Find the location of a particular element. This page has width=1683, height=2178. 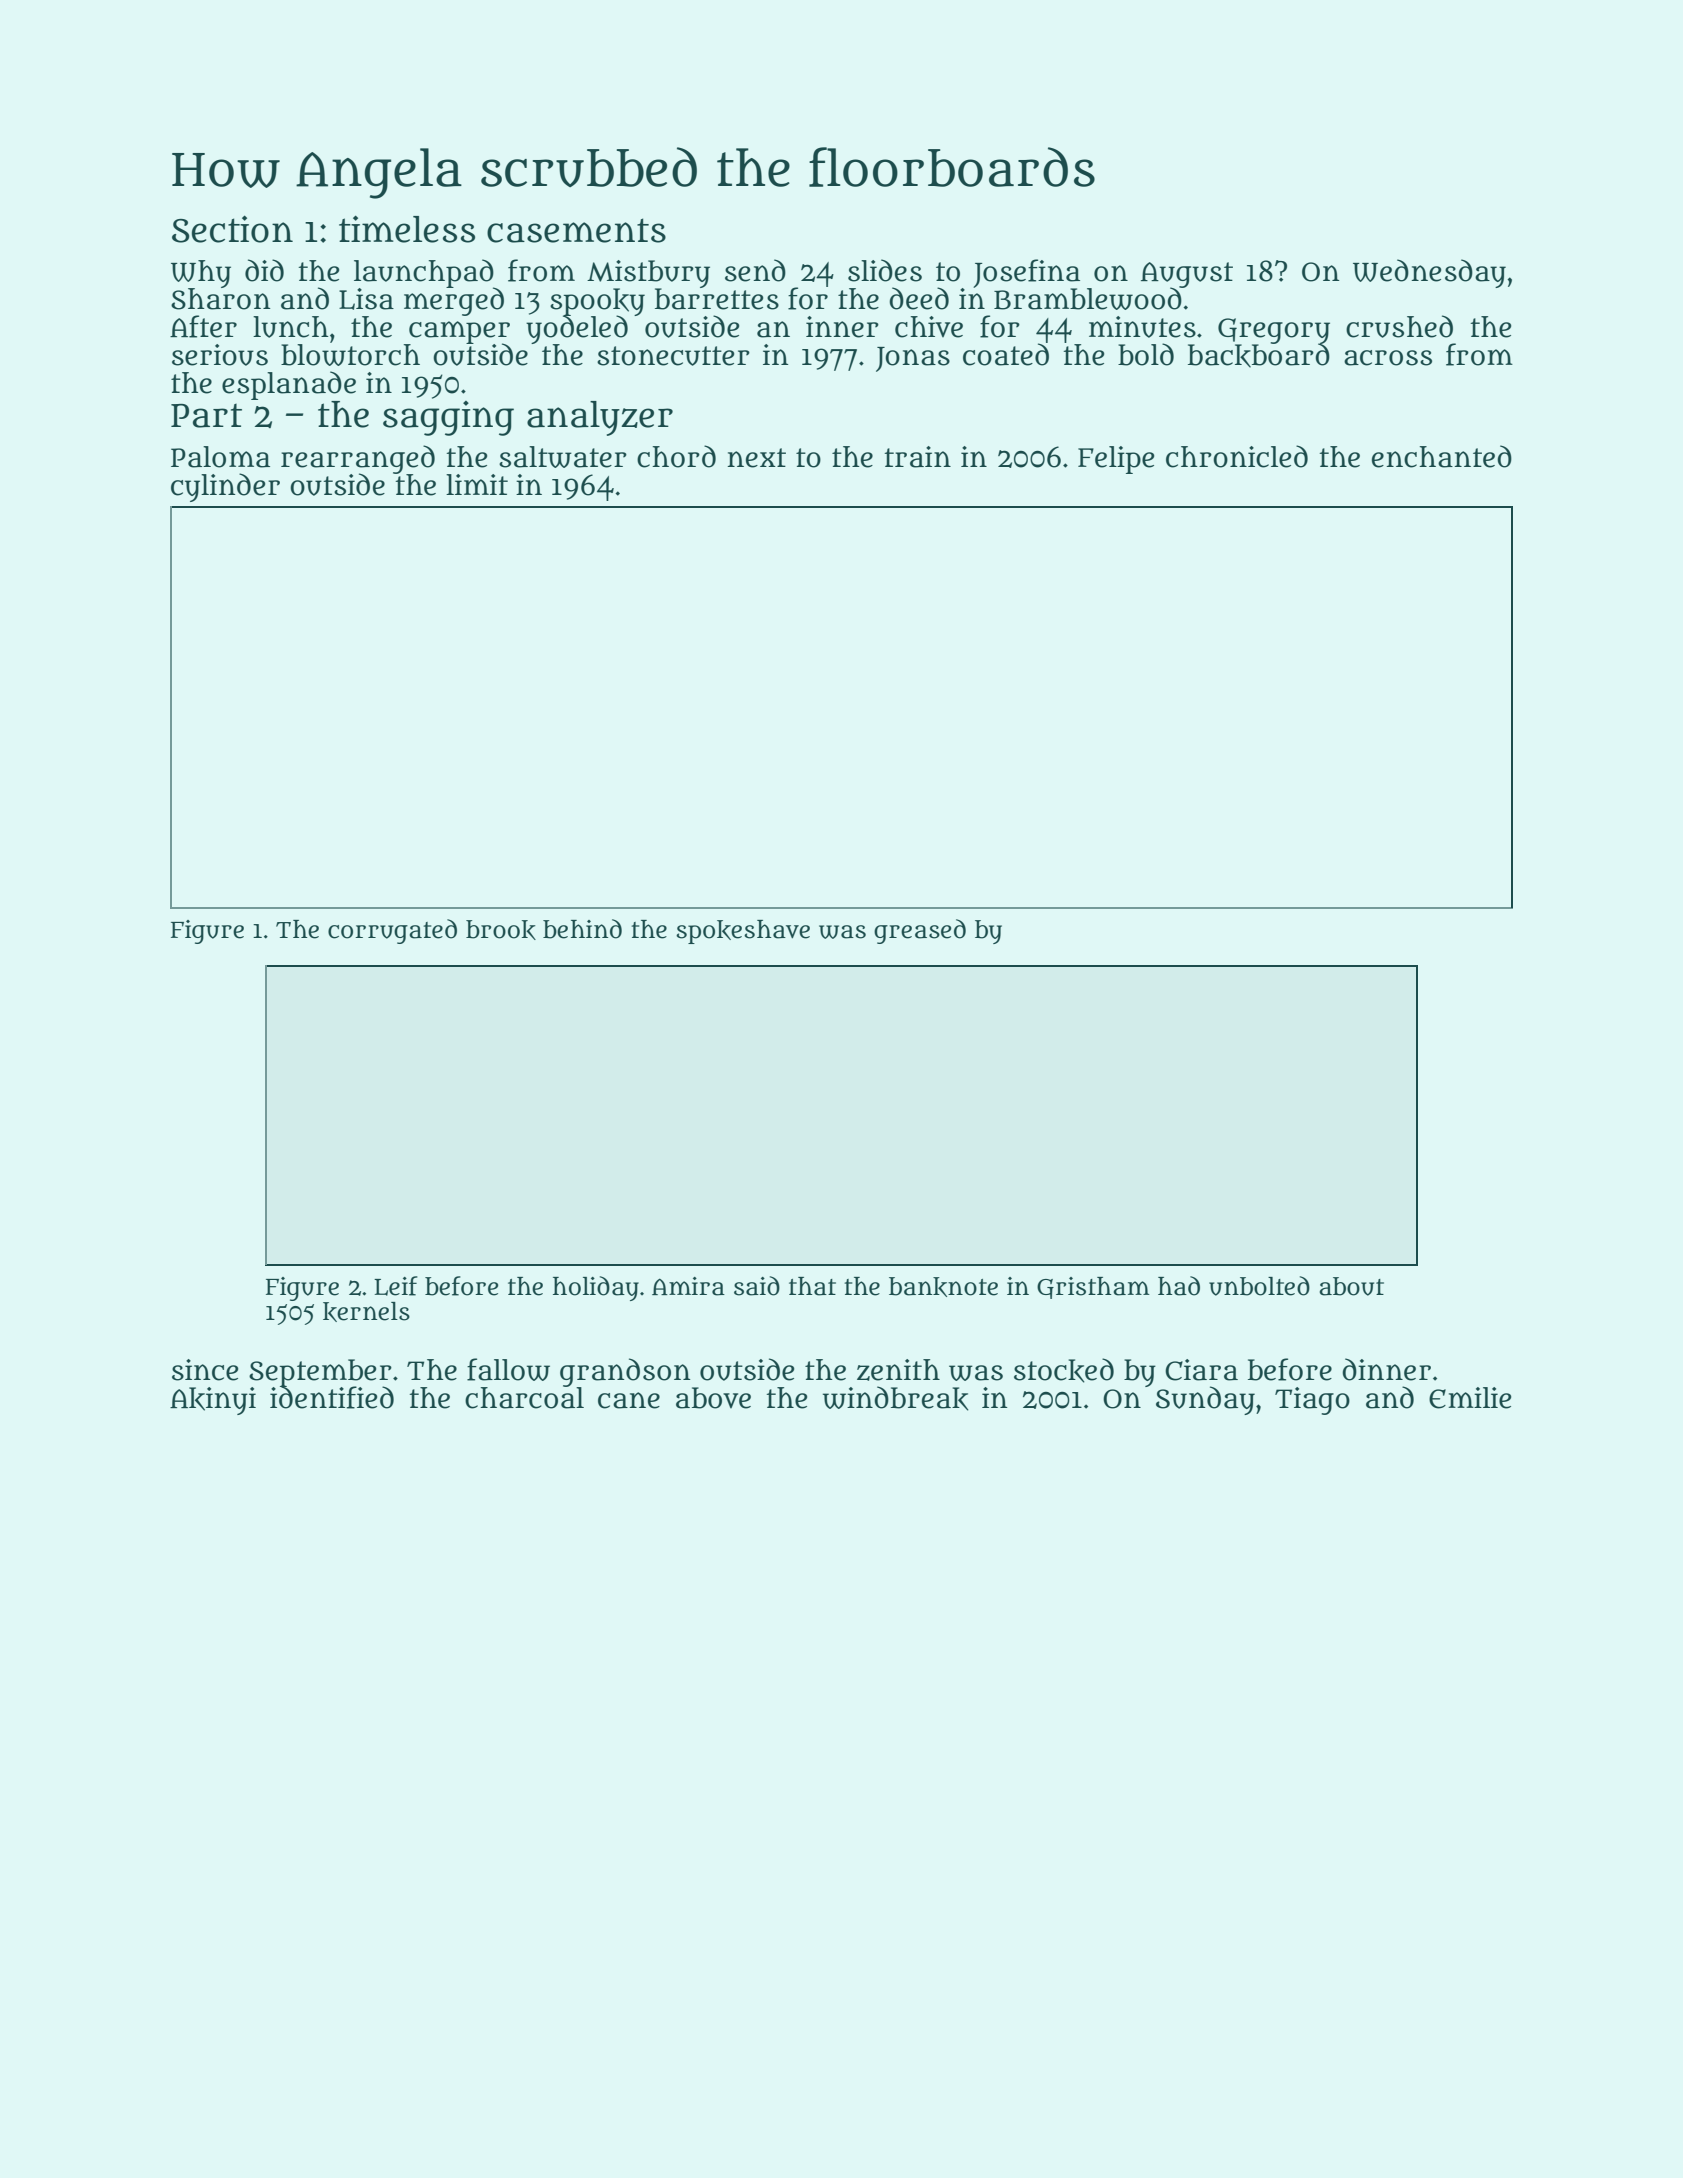

greased is located at coordinates (920, 931).
